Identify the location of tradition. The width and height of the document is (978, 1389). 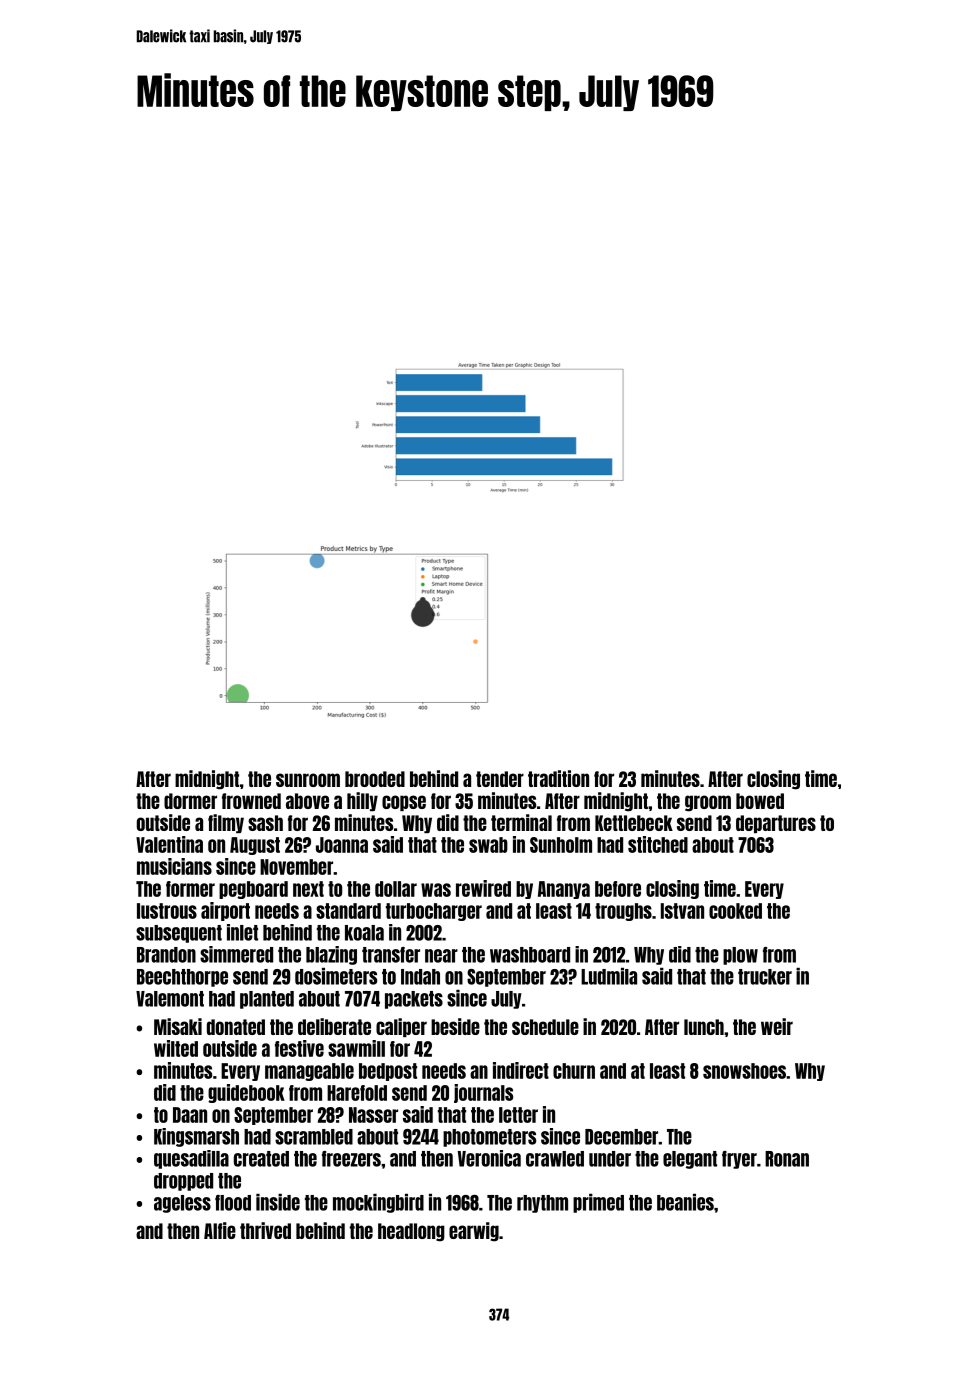
(558, 778).
